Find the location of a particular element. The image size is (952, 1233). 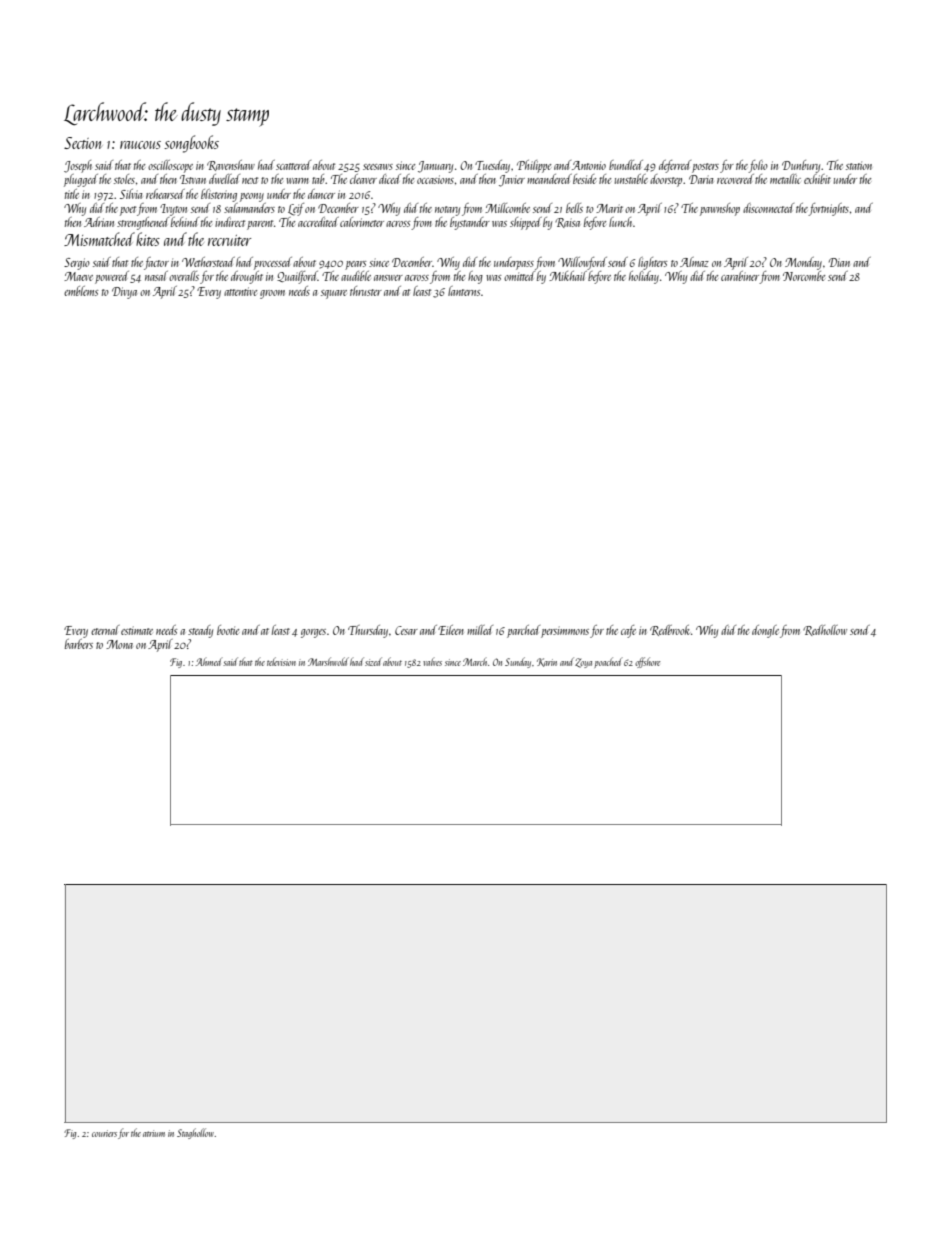

sized is located at coordinates (373, 661).
